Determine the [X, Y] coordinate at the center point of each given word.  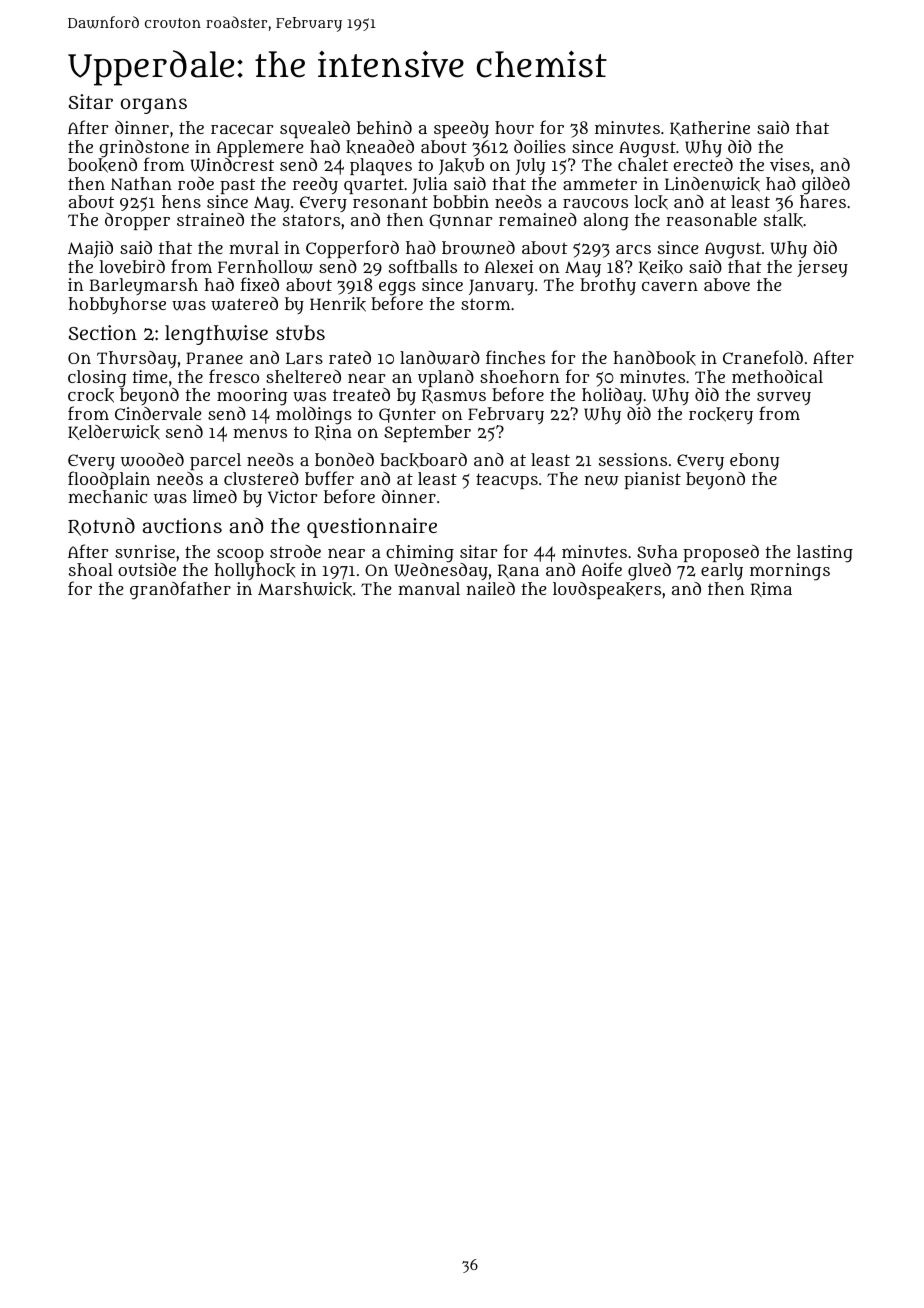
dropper [137, 221]
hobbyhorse [117, 305]
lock [651, 202]
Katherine [710, 128]
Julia [429, 185]
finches [515, 357]
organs [154, 106]
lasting [825, 554]
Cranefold [763, 357]
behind [384, 127]
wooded [152, 460]
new [602, 480]
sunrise [145, 551]
